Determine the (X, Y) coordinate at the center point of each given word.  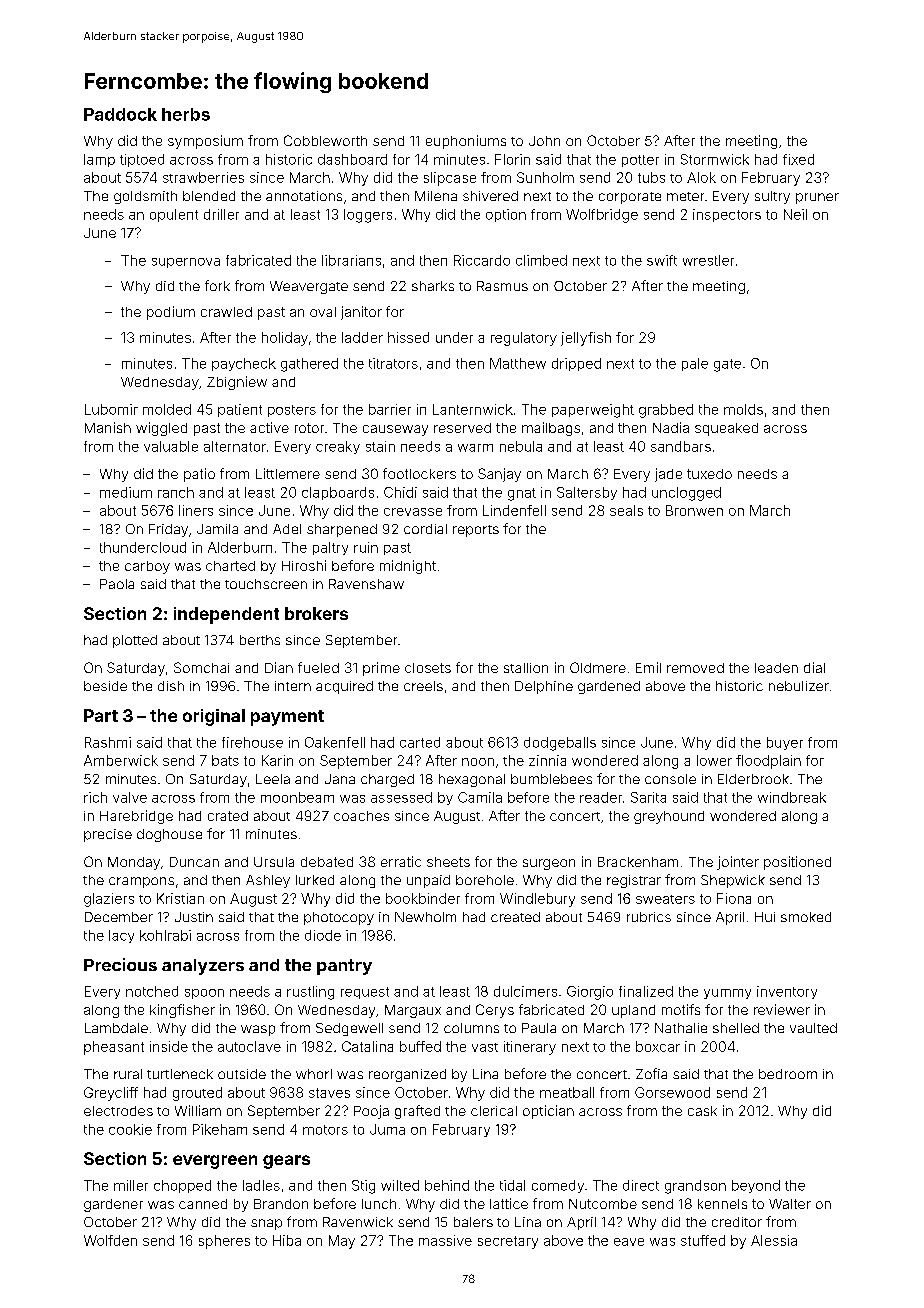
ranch (176, 492)
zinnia (547, 760)
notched (152, 991)
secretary (508, 1242)
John (544, 141)
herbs (186, 114)
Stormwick (715, 159)
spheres (224, 1242)
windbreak (792, 797)
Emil (648, 667)
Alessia (774, 1240)
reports (476, 531)
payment (287, 718)
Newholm (425, 917)
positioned (797, 863)
